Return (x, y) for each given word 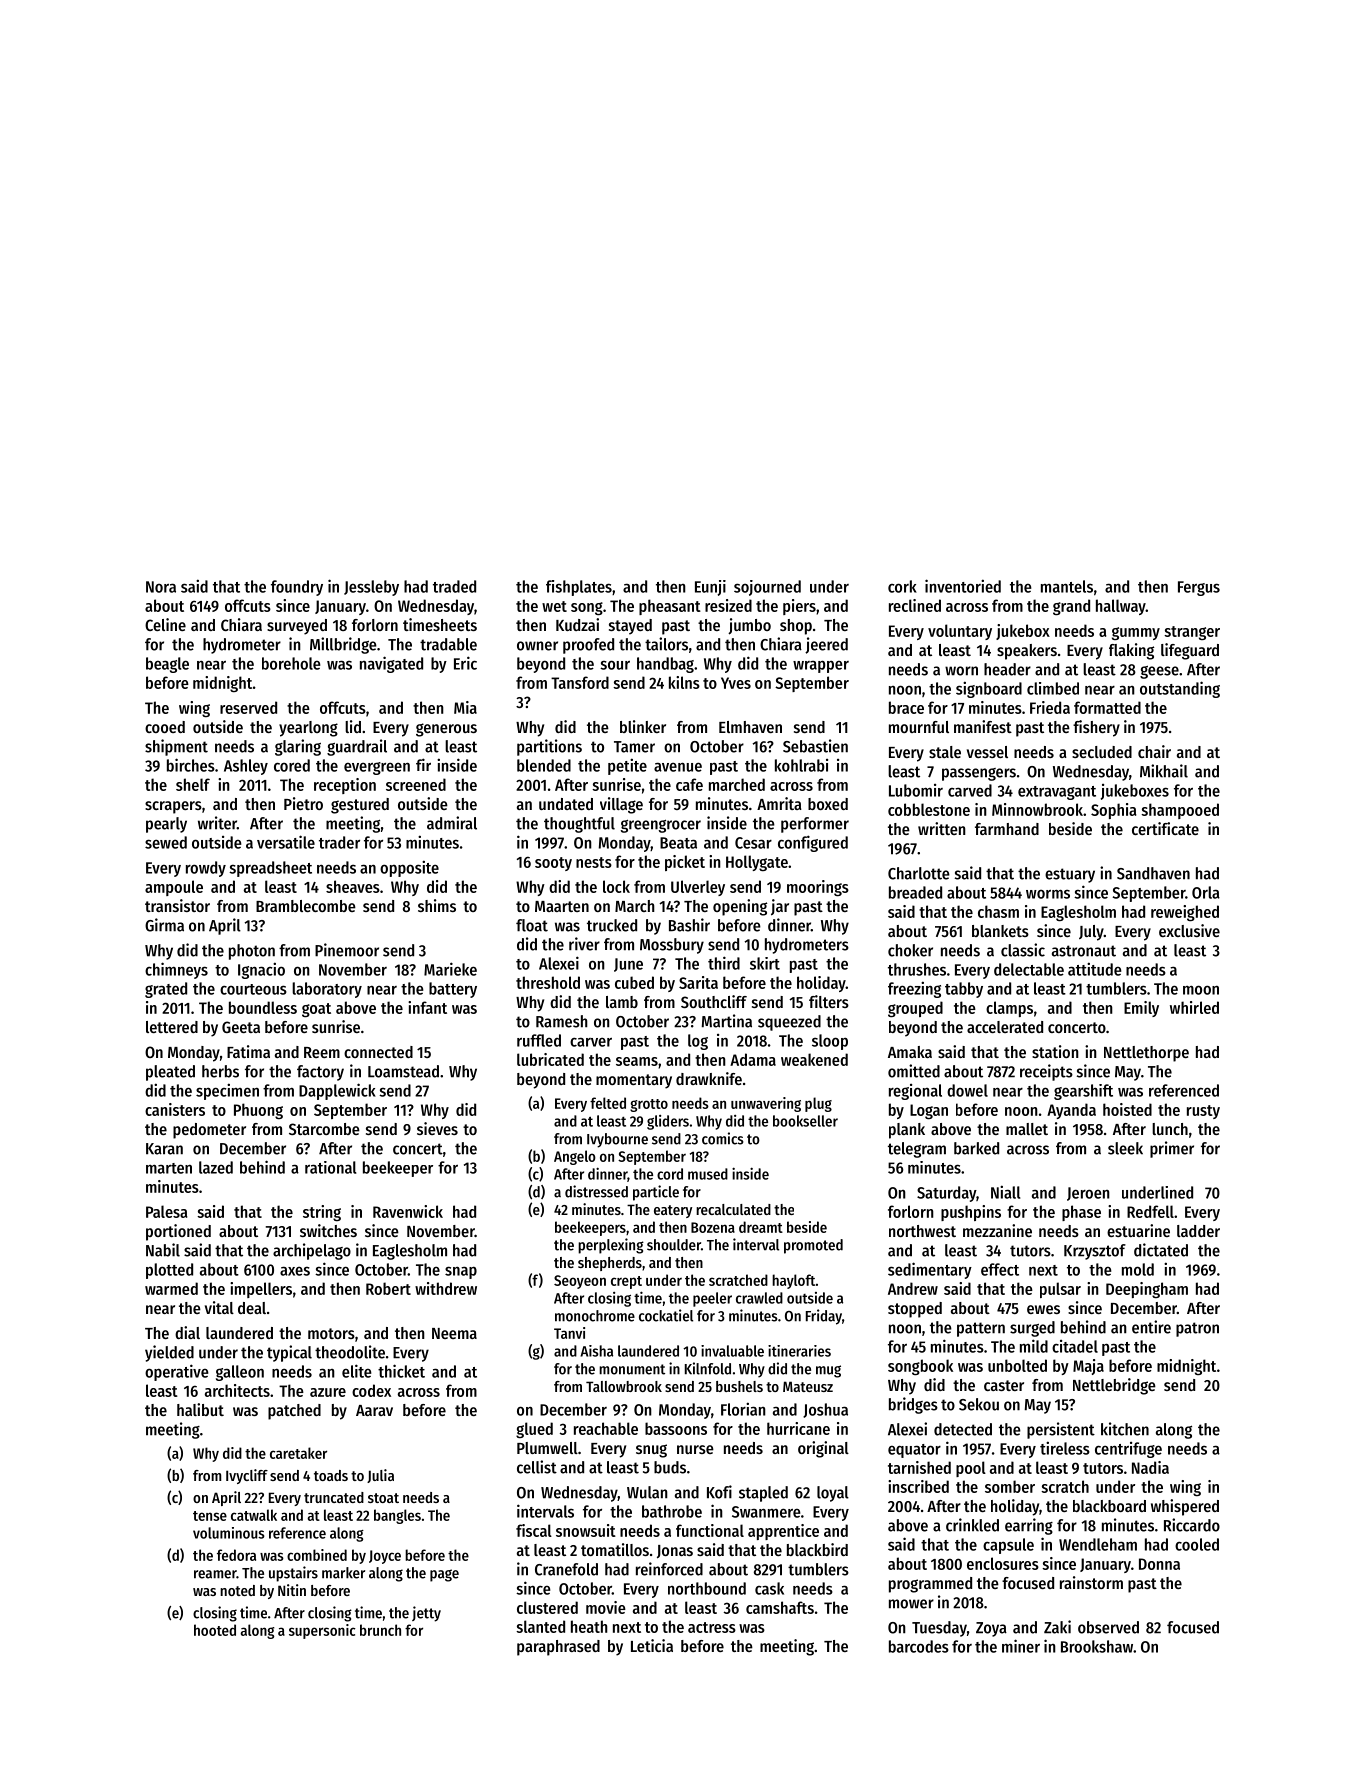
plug (818, 1104)
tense (210, 1516)
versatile (286, 842)
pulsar (1060, 1290)
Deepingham (1147, 1290)
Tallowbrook (624, 1386)
